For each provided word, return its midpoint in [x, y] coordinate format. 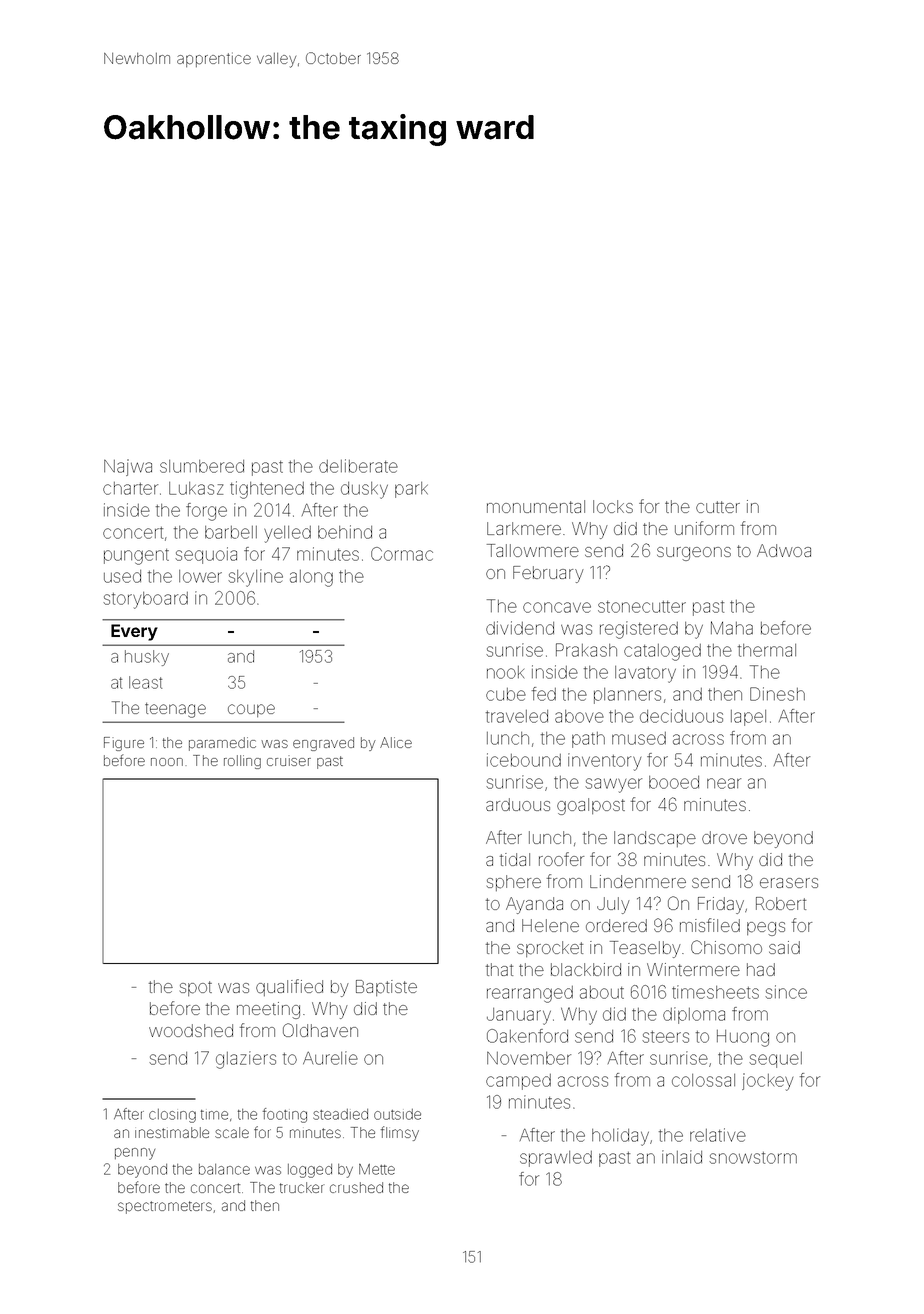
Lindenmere [638, 881]
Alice [396, 742]
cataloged [662, 652]
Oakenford [527, 1036]
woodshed [191, 1030]
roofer [561, 859]
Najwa [128, 467]
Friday [721, 905]
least [145, 682]
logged [310, 1171]
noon [167, 762]
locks [613, 506]
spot [196, 988]
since [786, 992]
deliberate [358, 466]
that [499, 969]
